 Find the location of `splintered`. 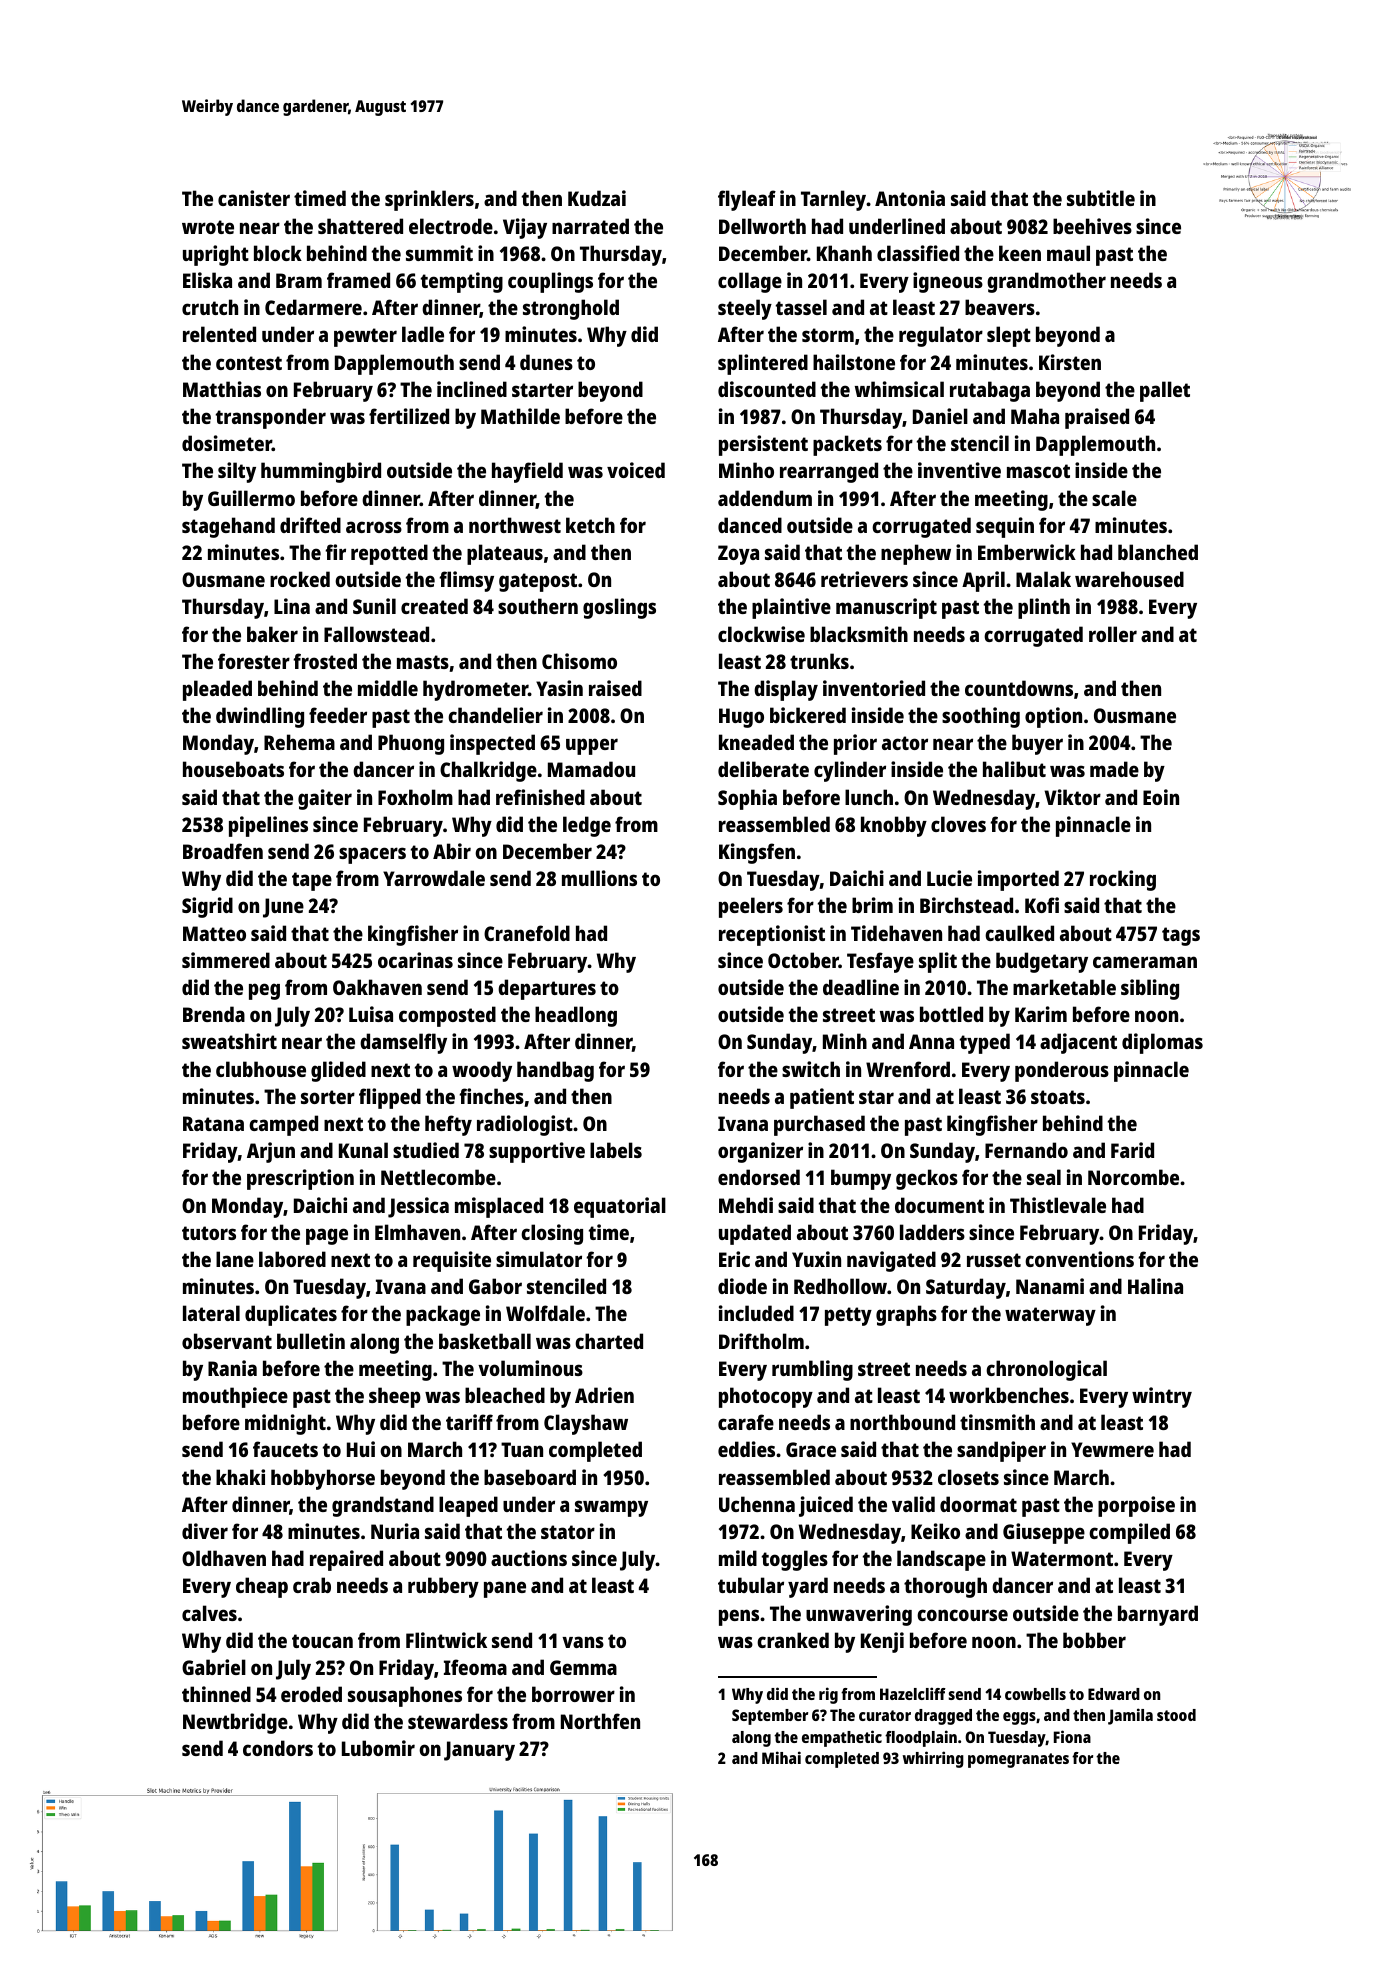

splintered is located at coordinates (763, 364).
